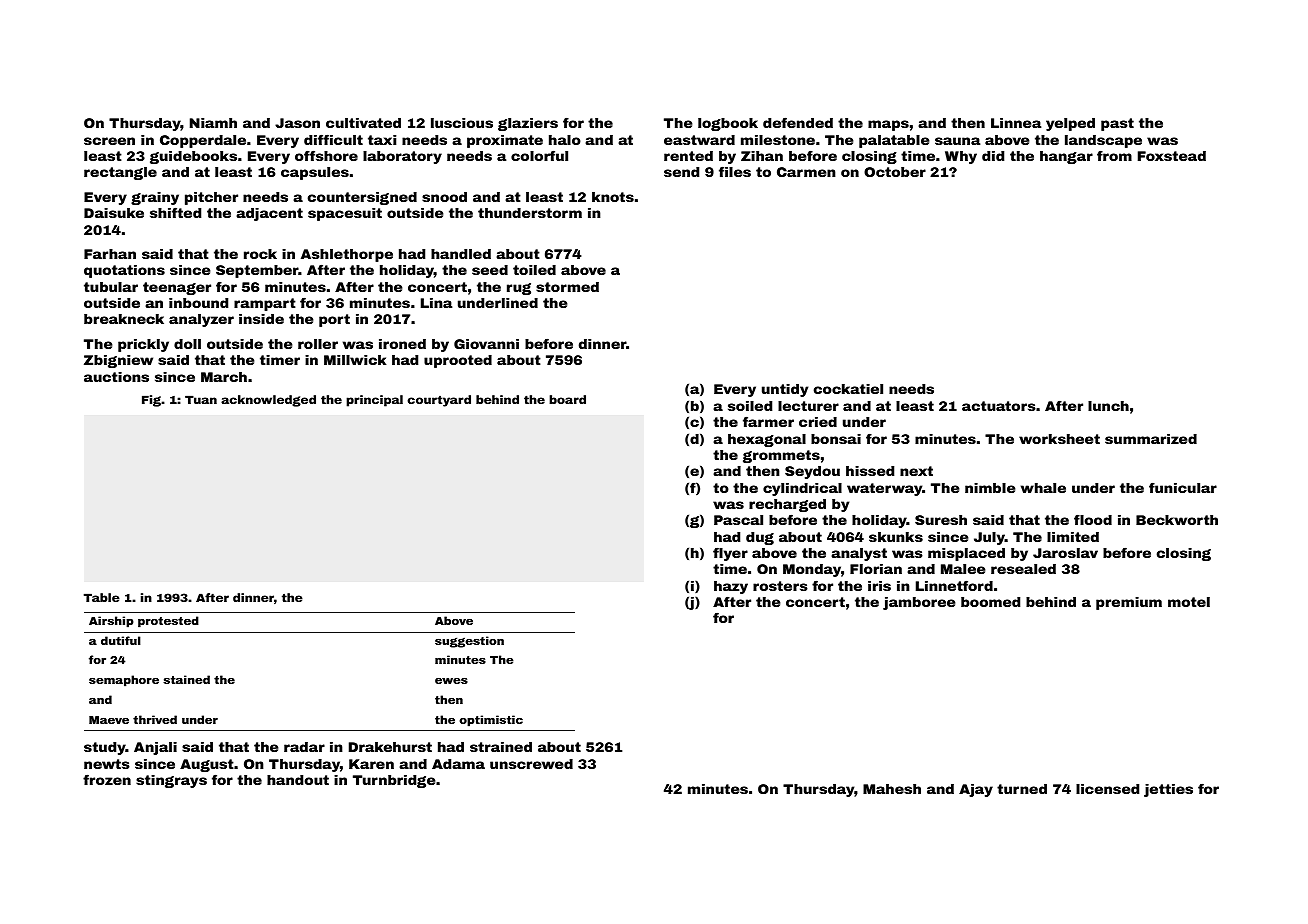  I want to click on lunch, so click(1108, 406).
